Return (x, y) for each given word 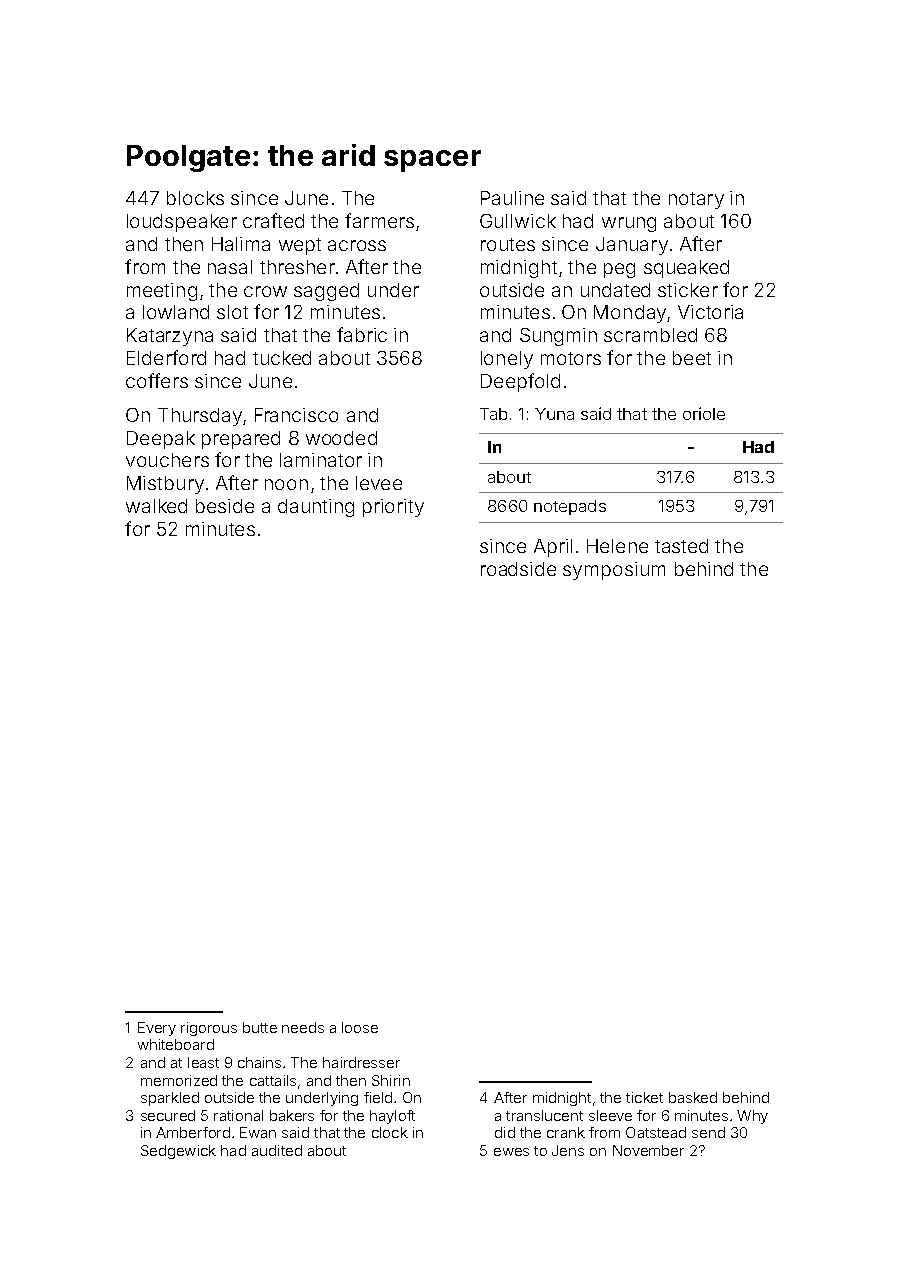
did (505, 1132)
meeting (162, 292)
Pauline (512, 198)
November (648, 1150)
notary (696, 200)
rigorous (209, 1029)
